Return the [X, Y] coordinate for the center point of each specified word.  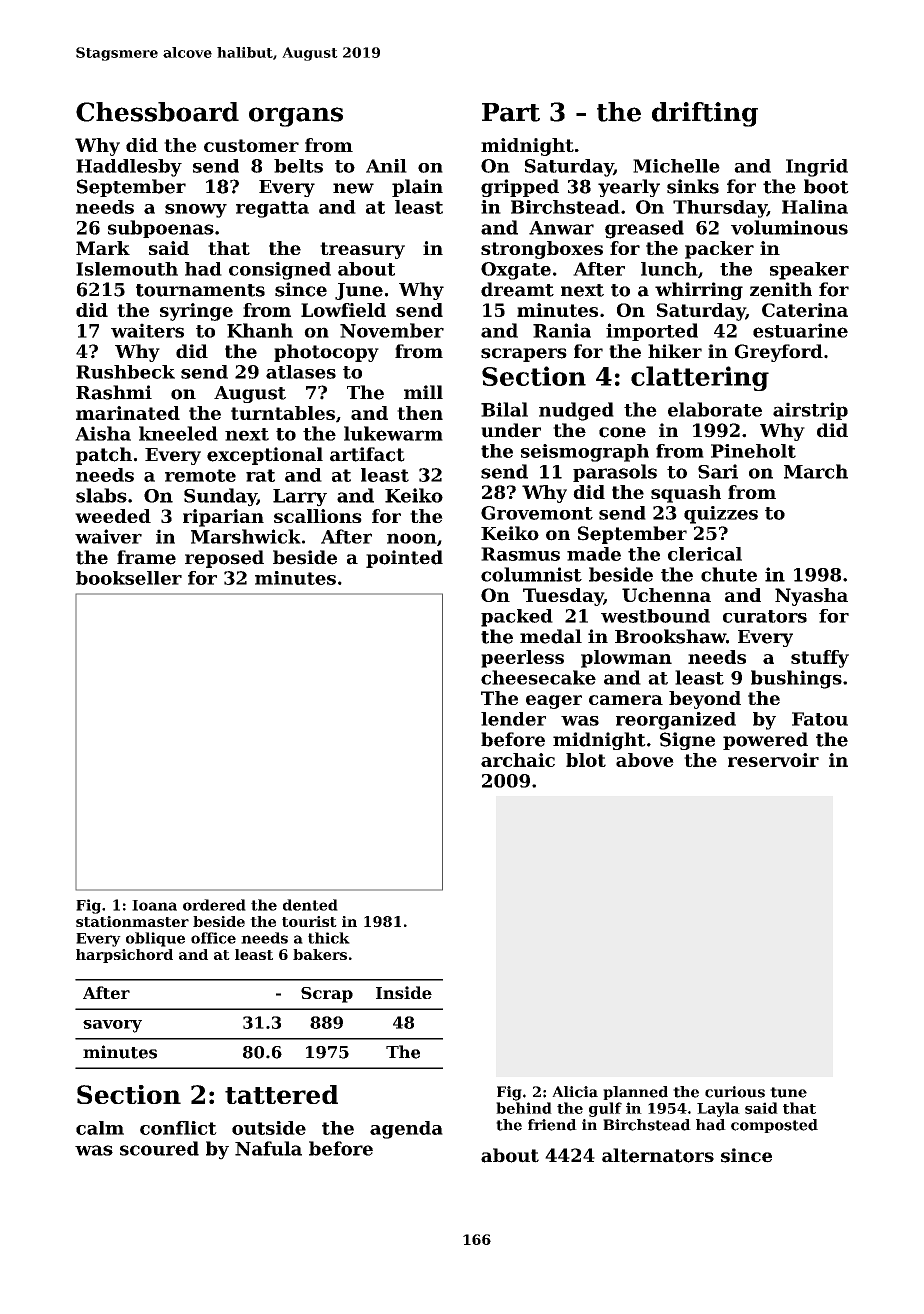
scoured [159, 1148]
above [645, 760]
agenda [406, 1130]
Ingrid [817, 168]
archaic [518, 760]
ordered [214, 905]
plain [417, 188]
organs [296, 117]
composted [774, 1126]
